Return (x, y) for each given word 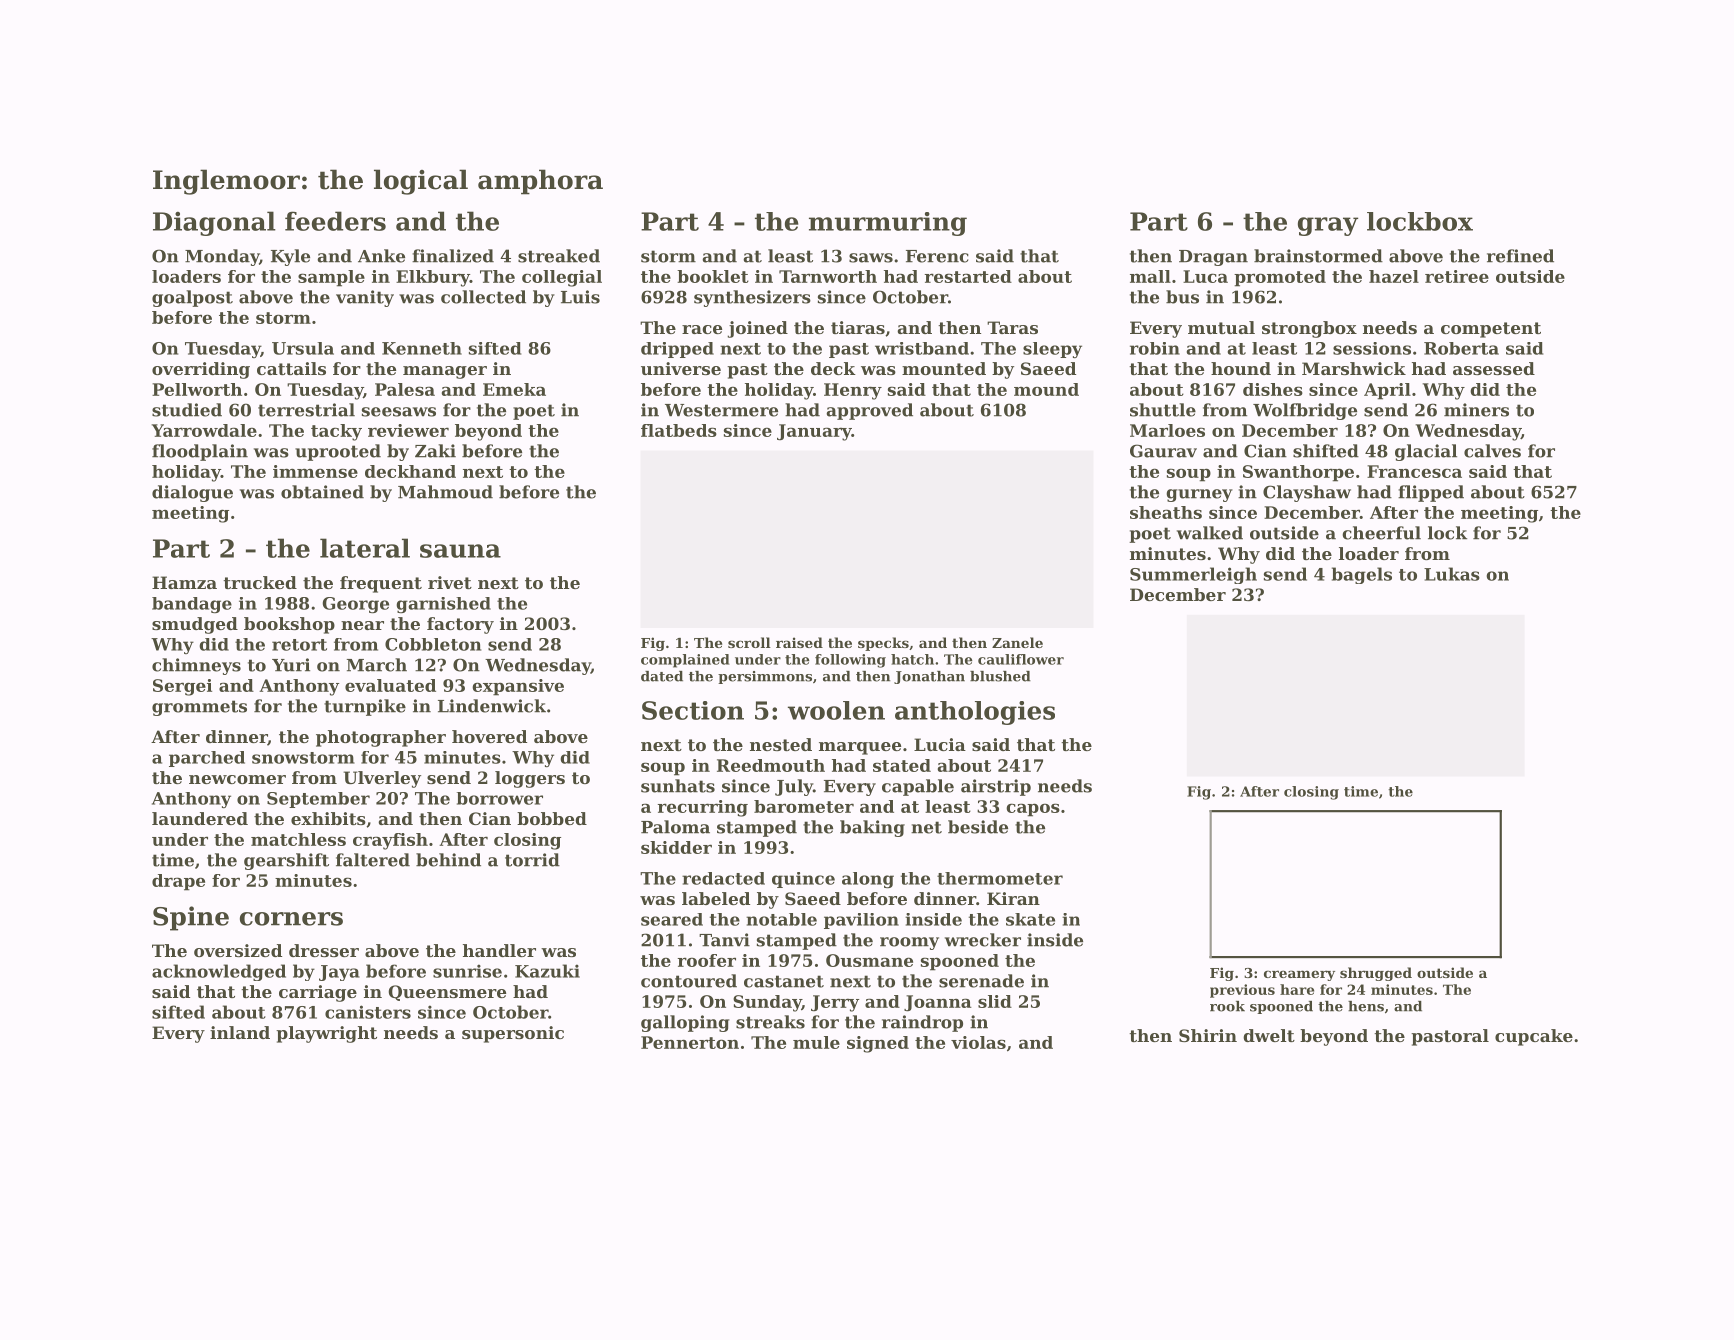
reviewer (408, 430)
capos (1033, 810)
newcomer (237, 779)
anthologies (975, 713)
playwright (326, 1034)
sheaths (1166, 512)
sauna (460, 551)
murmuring (888, 224)
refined (1520, 256)
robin (1155, 348)
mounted (944, 368)
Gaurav (1163, 451)
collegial (562, 278)
